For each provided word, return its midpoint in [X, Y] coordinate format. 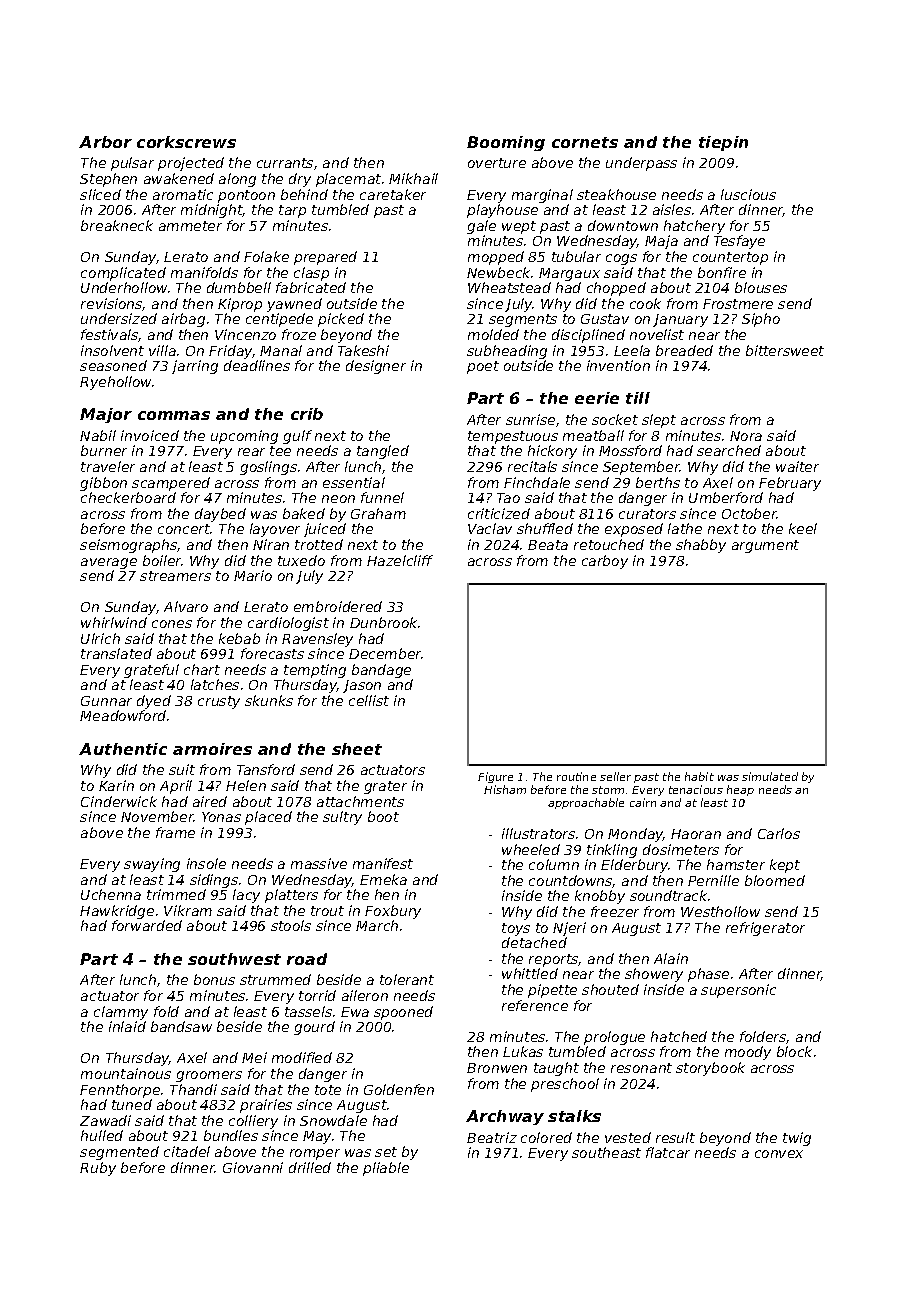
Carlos [779, 833]
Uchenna [111, 894]
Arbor [105, 142]
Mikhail [413, 178]
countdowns [571, 881]
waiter [797, 466]
